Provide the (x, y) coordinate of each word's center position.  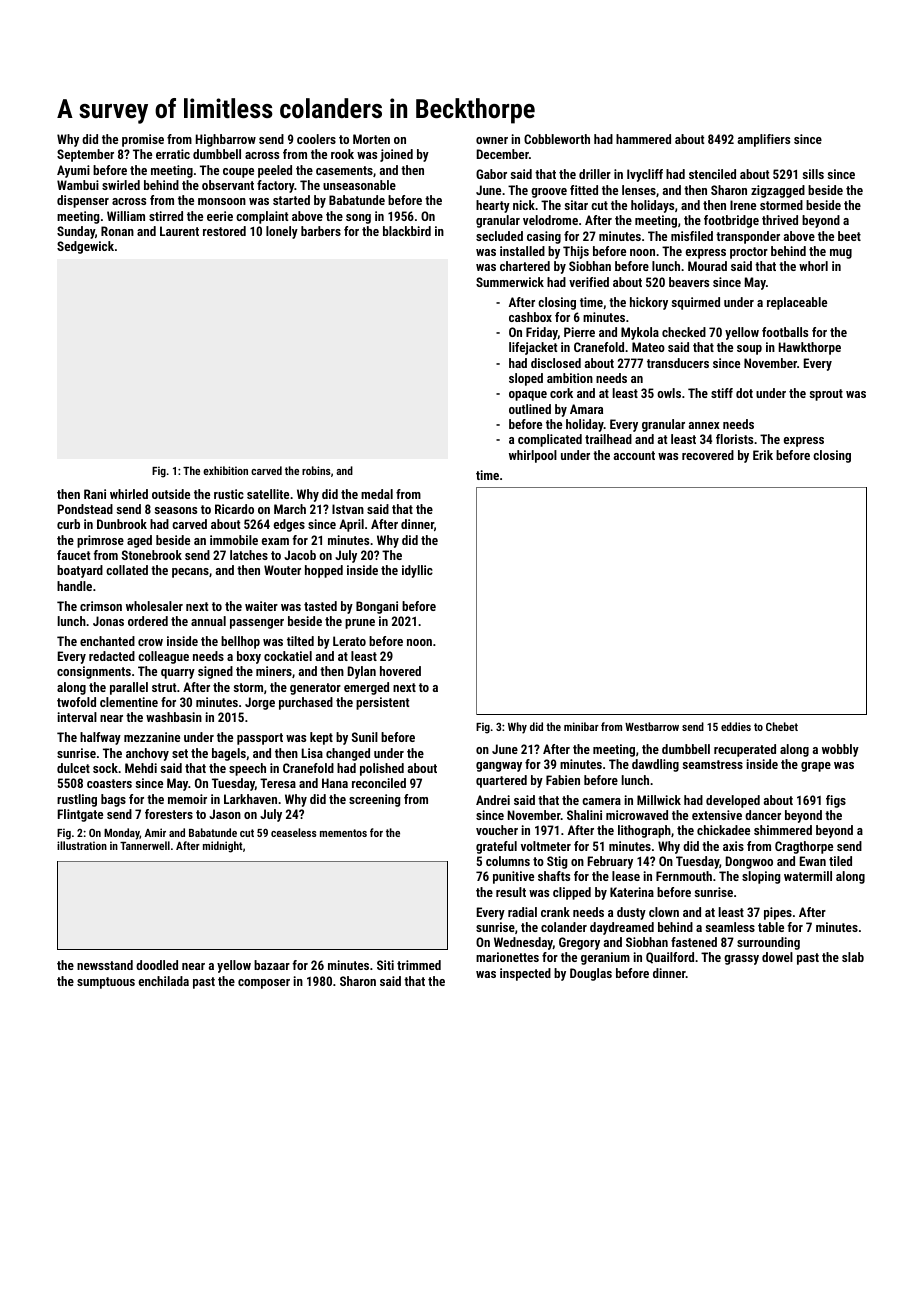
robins (316, 470)
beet (849, 236)
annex (704, 425)
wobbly (840, 750)
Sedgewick (85, 247)
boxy (249, 657)
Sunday (76, 232)
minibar (581, 726)
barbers (321, 231)
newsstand (105, 965)
